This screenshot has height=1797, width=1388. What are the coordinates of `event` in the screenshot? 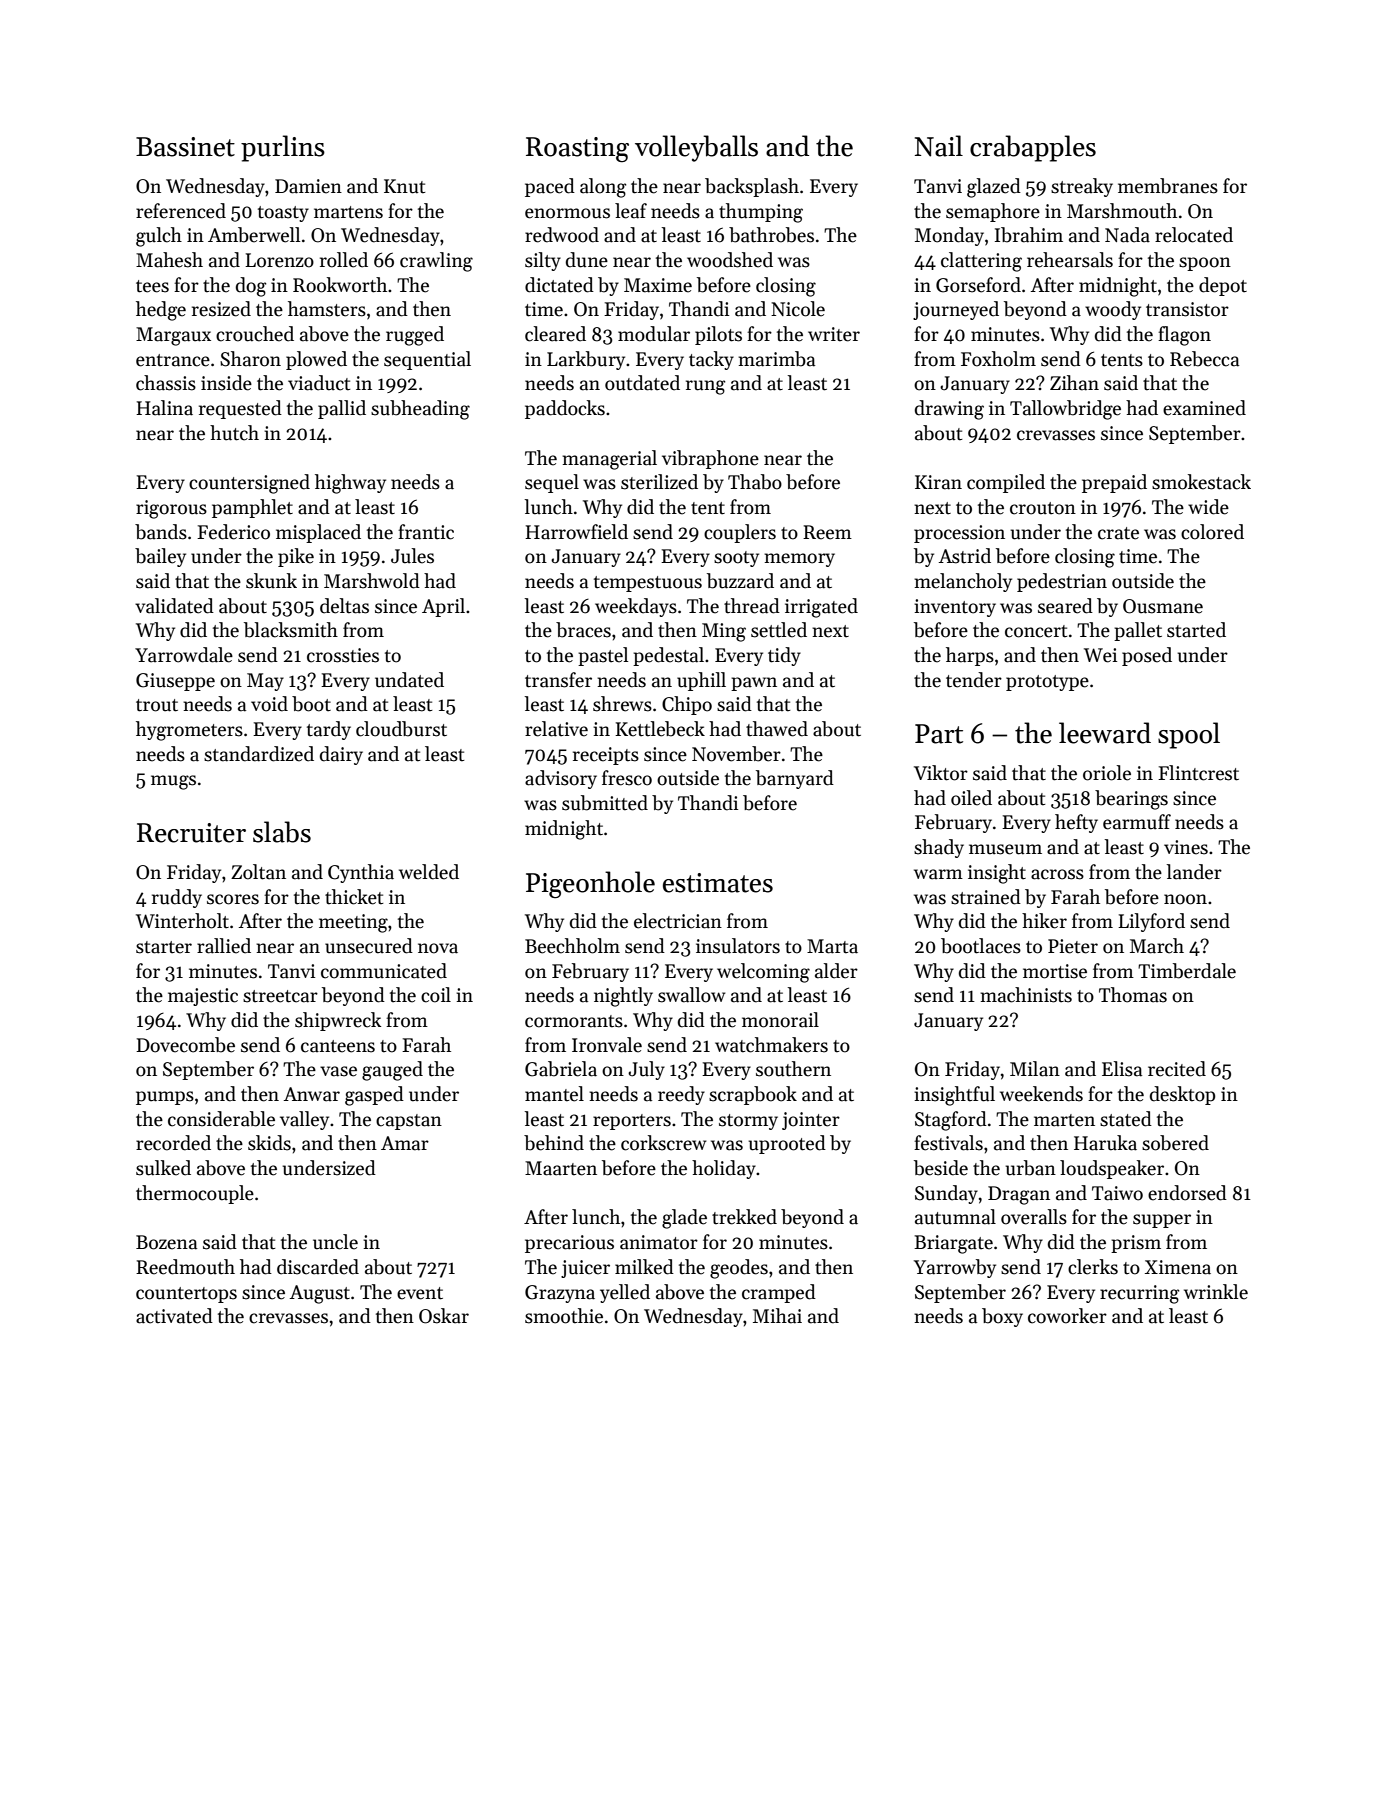 It's located at (420, 1293).
